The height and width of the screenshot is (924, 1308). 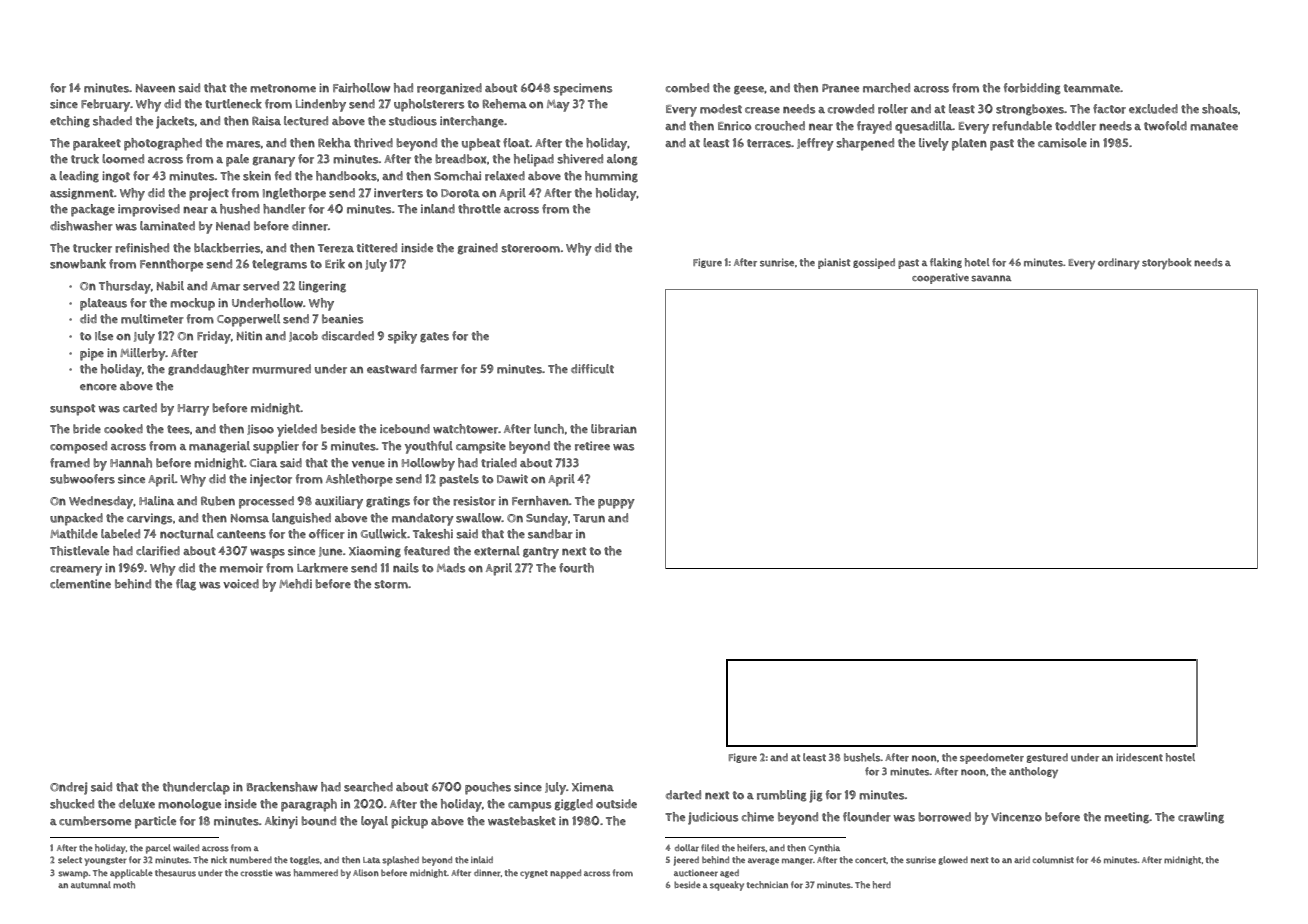 What do you see at coordinates (186, 585) in the screenshot?
I see `flag` at bounding box center [186, 585].
